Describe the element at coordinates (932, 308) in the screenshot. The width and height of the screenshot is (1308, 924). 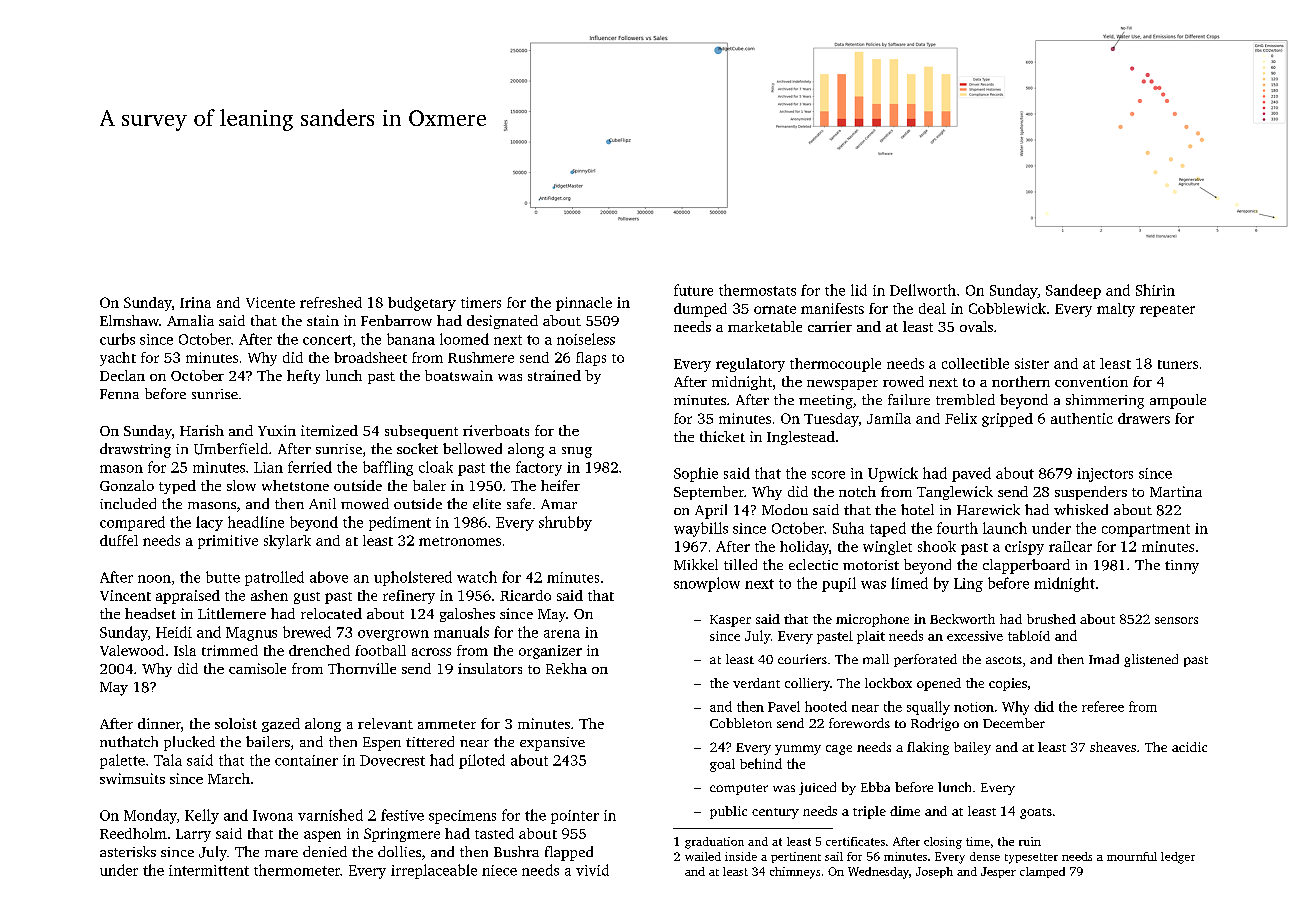
I see `deal` at that location.
